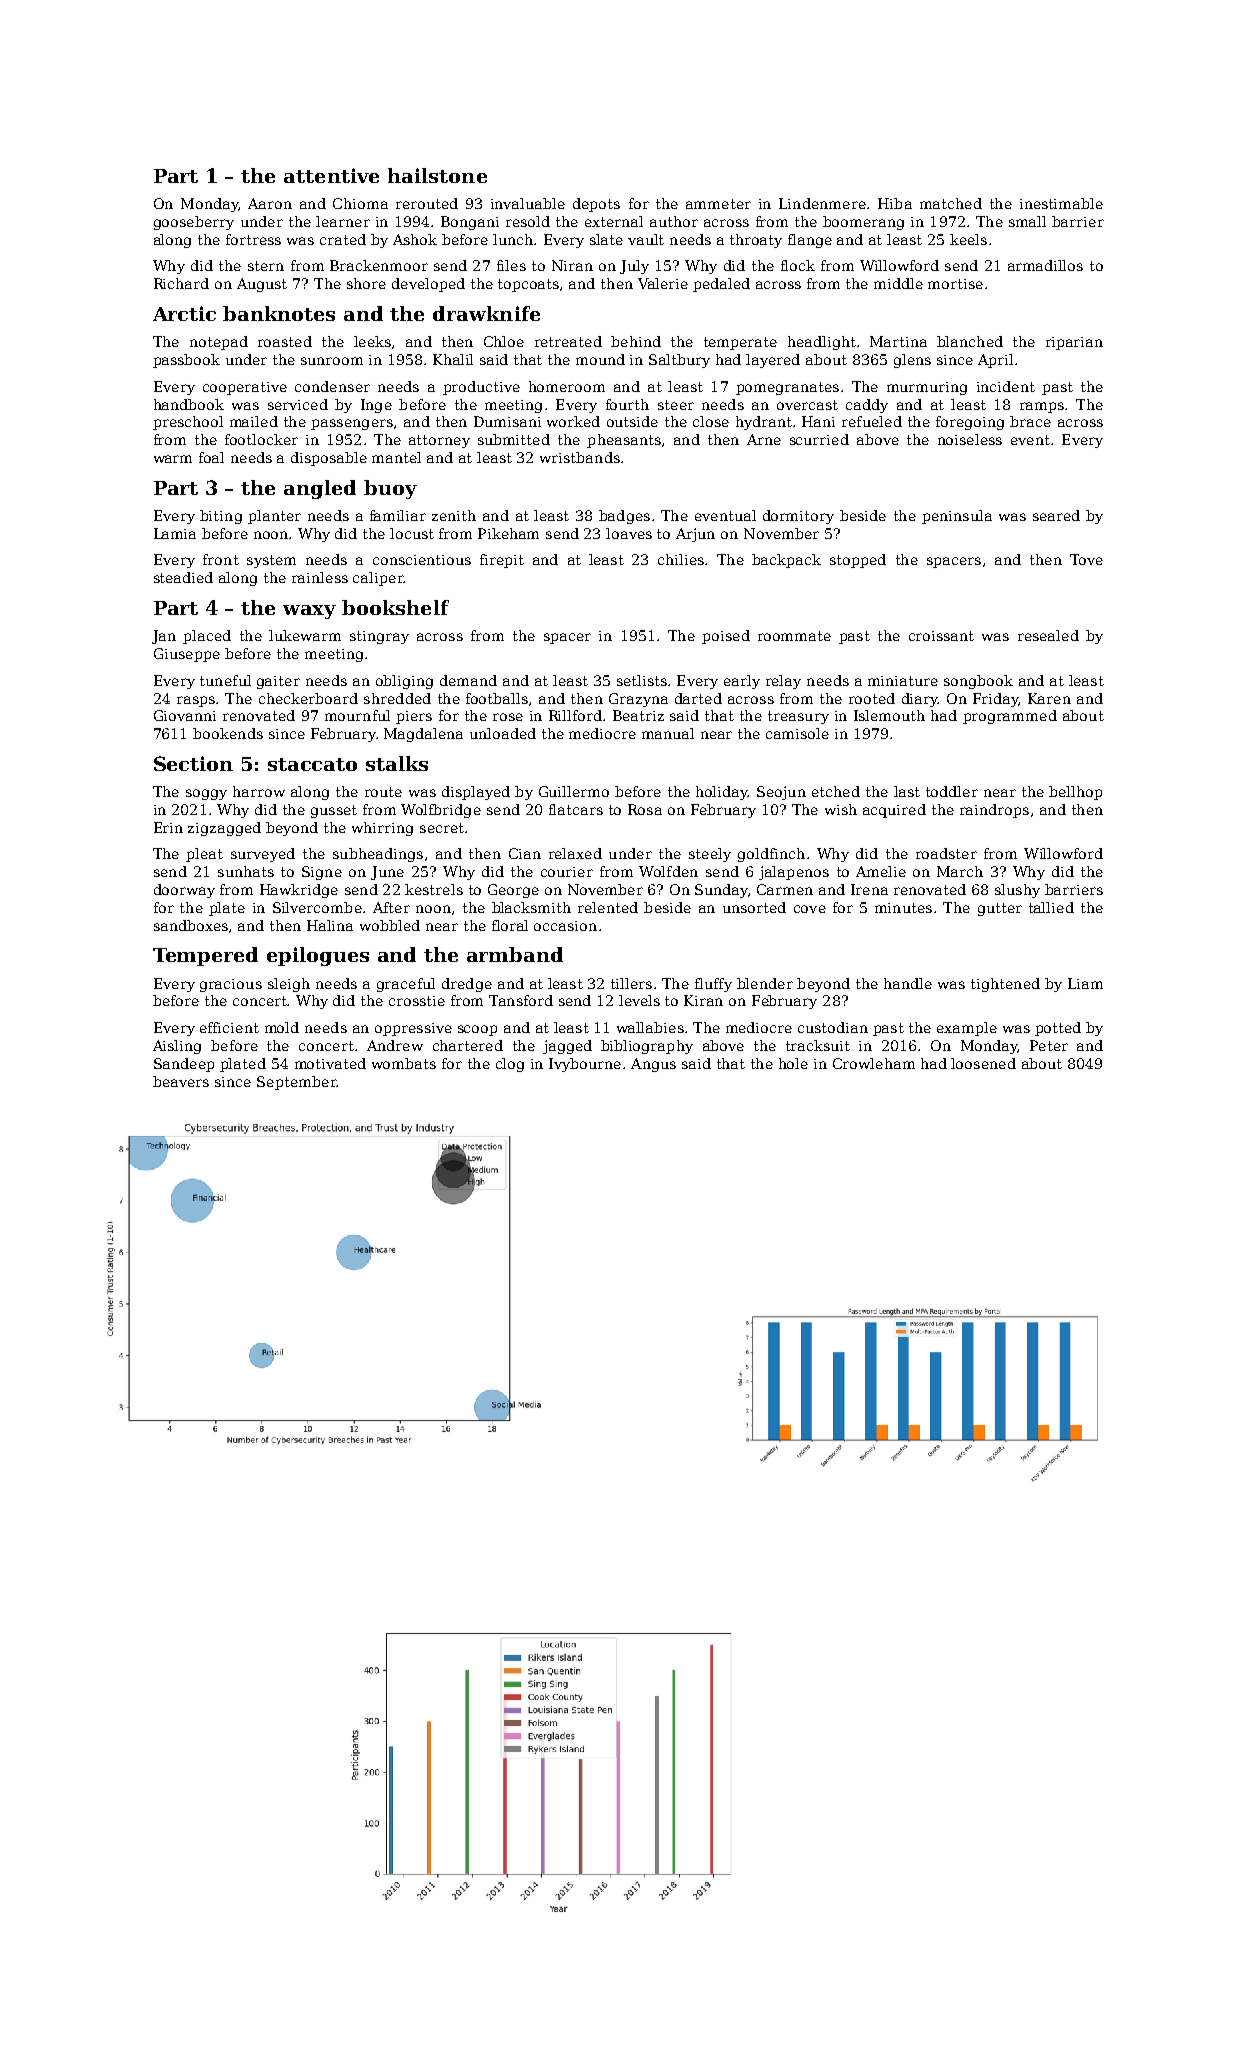  Describe the element at coordinates (434, 889) in the screenshot. I see `kestrels` at that location.
